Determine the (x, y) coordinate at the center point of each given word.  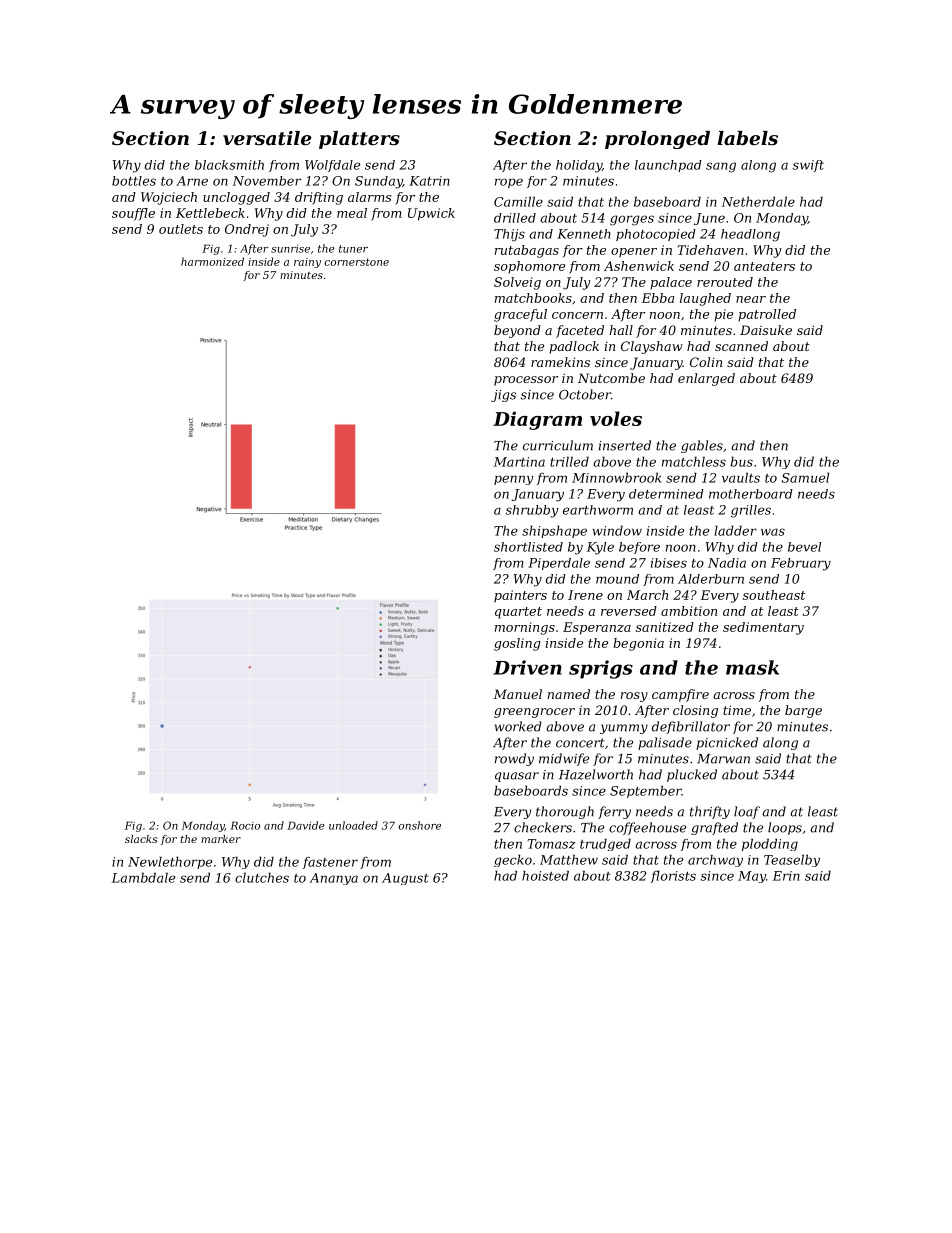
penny (514, 480)
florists (673, 876)
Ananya (334, 879)
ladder (735, 530)
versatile (267, 138)
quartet (518, 613)
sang (721, 167)
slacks (141, 839)
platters (359, 140)
